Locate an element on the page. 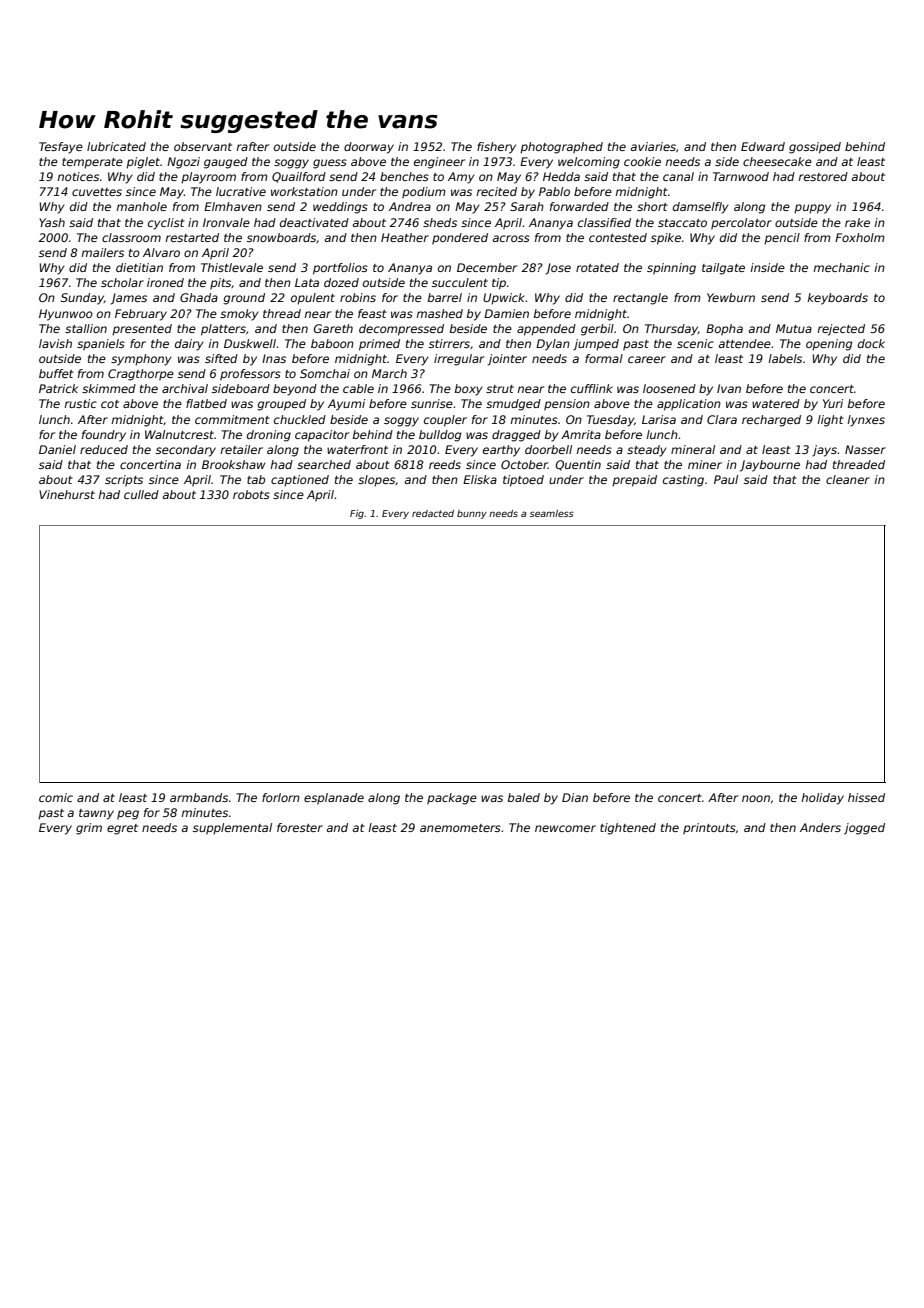  bulldog is located at coordinates (440, 436).
